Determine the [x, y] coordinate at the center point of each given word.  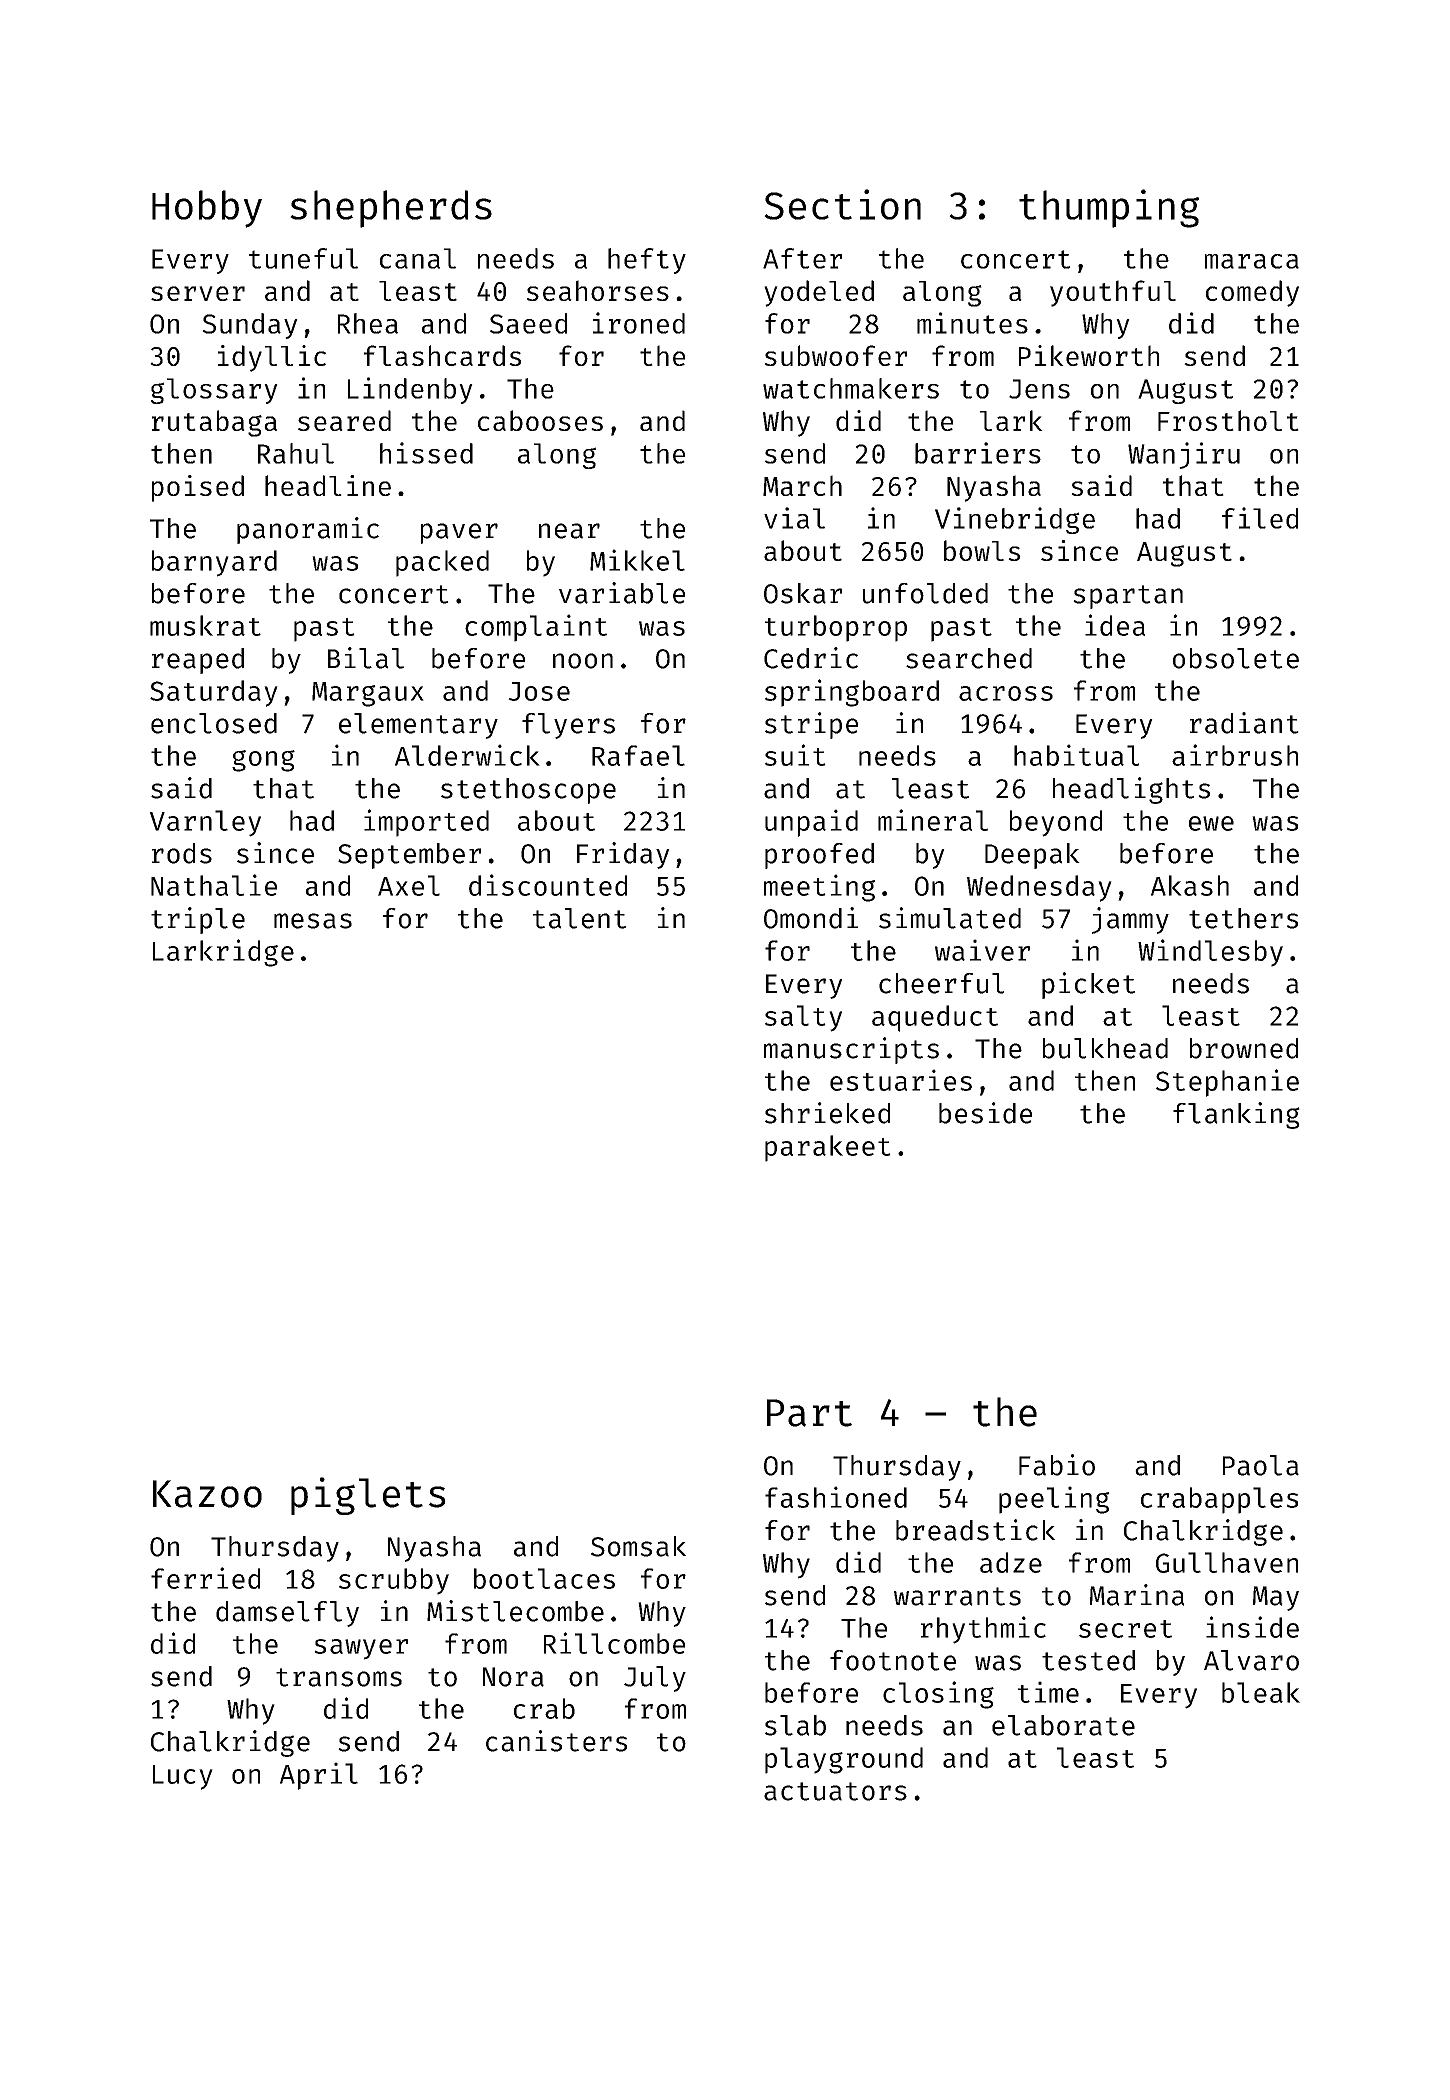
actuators [835, 1791]
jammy [1130, 920]
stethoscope [528, 791]
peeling [1054, 1500]
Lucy [183, 1777]
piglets [368, 1496]
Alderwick [467, 755]
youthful [1113, 293]
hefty [647, 261]
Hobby [207, 209]
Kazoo [207, 1494]
